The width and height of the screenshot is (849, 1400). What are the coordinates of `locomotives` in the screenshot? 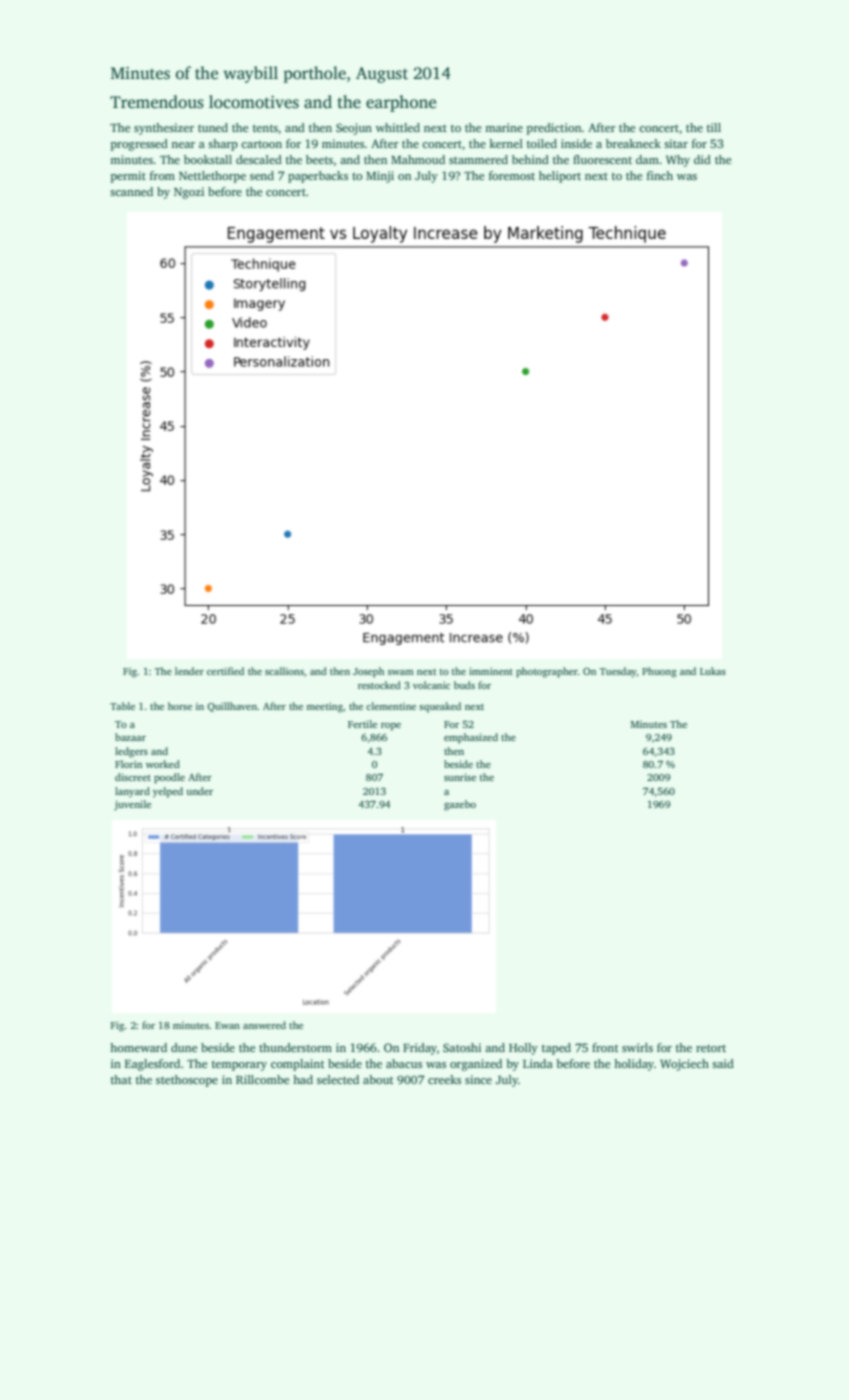 It's located at (254, 102).
